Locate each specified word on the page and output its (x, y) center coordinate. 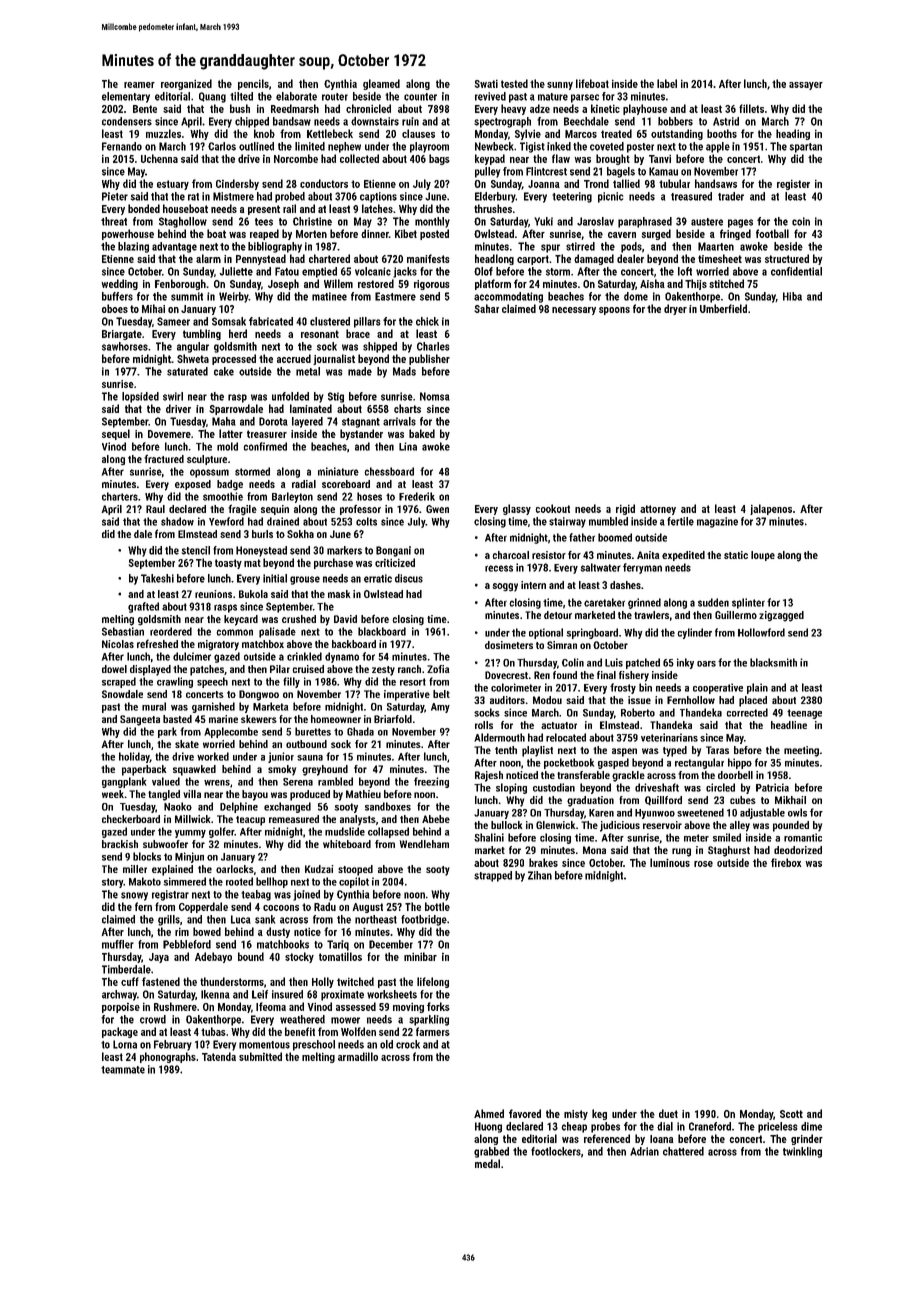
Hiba (792, 296)
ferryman (642, 568)
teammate (123, 1070)
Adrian (644, 1151)
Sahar (486, 308)
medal (487, 1163)
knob (264, 133)
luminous (670, 862)
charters (120, 496)
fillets (751, 108)
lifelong (433, 982)
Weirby (234, 297)
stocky (299, 957)
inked (559, 146)
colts (366, 521)
